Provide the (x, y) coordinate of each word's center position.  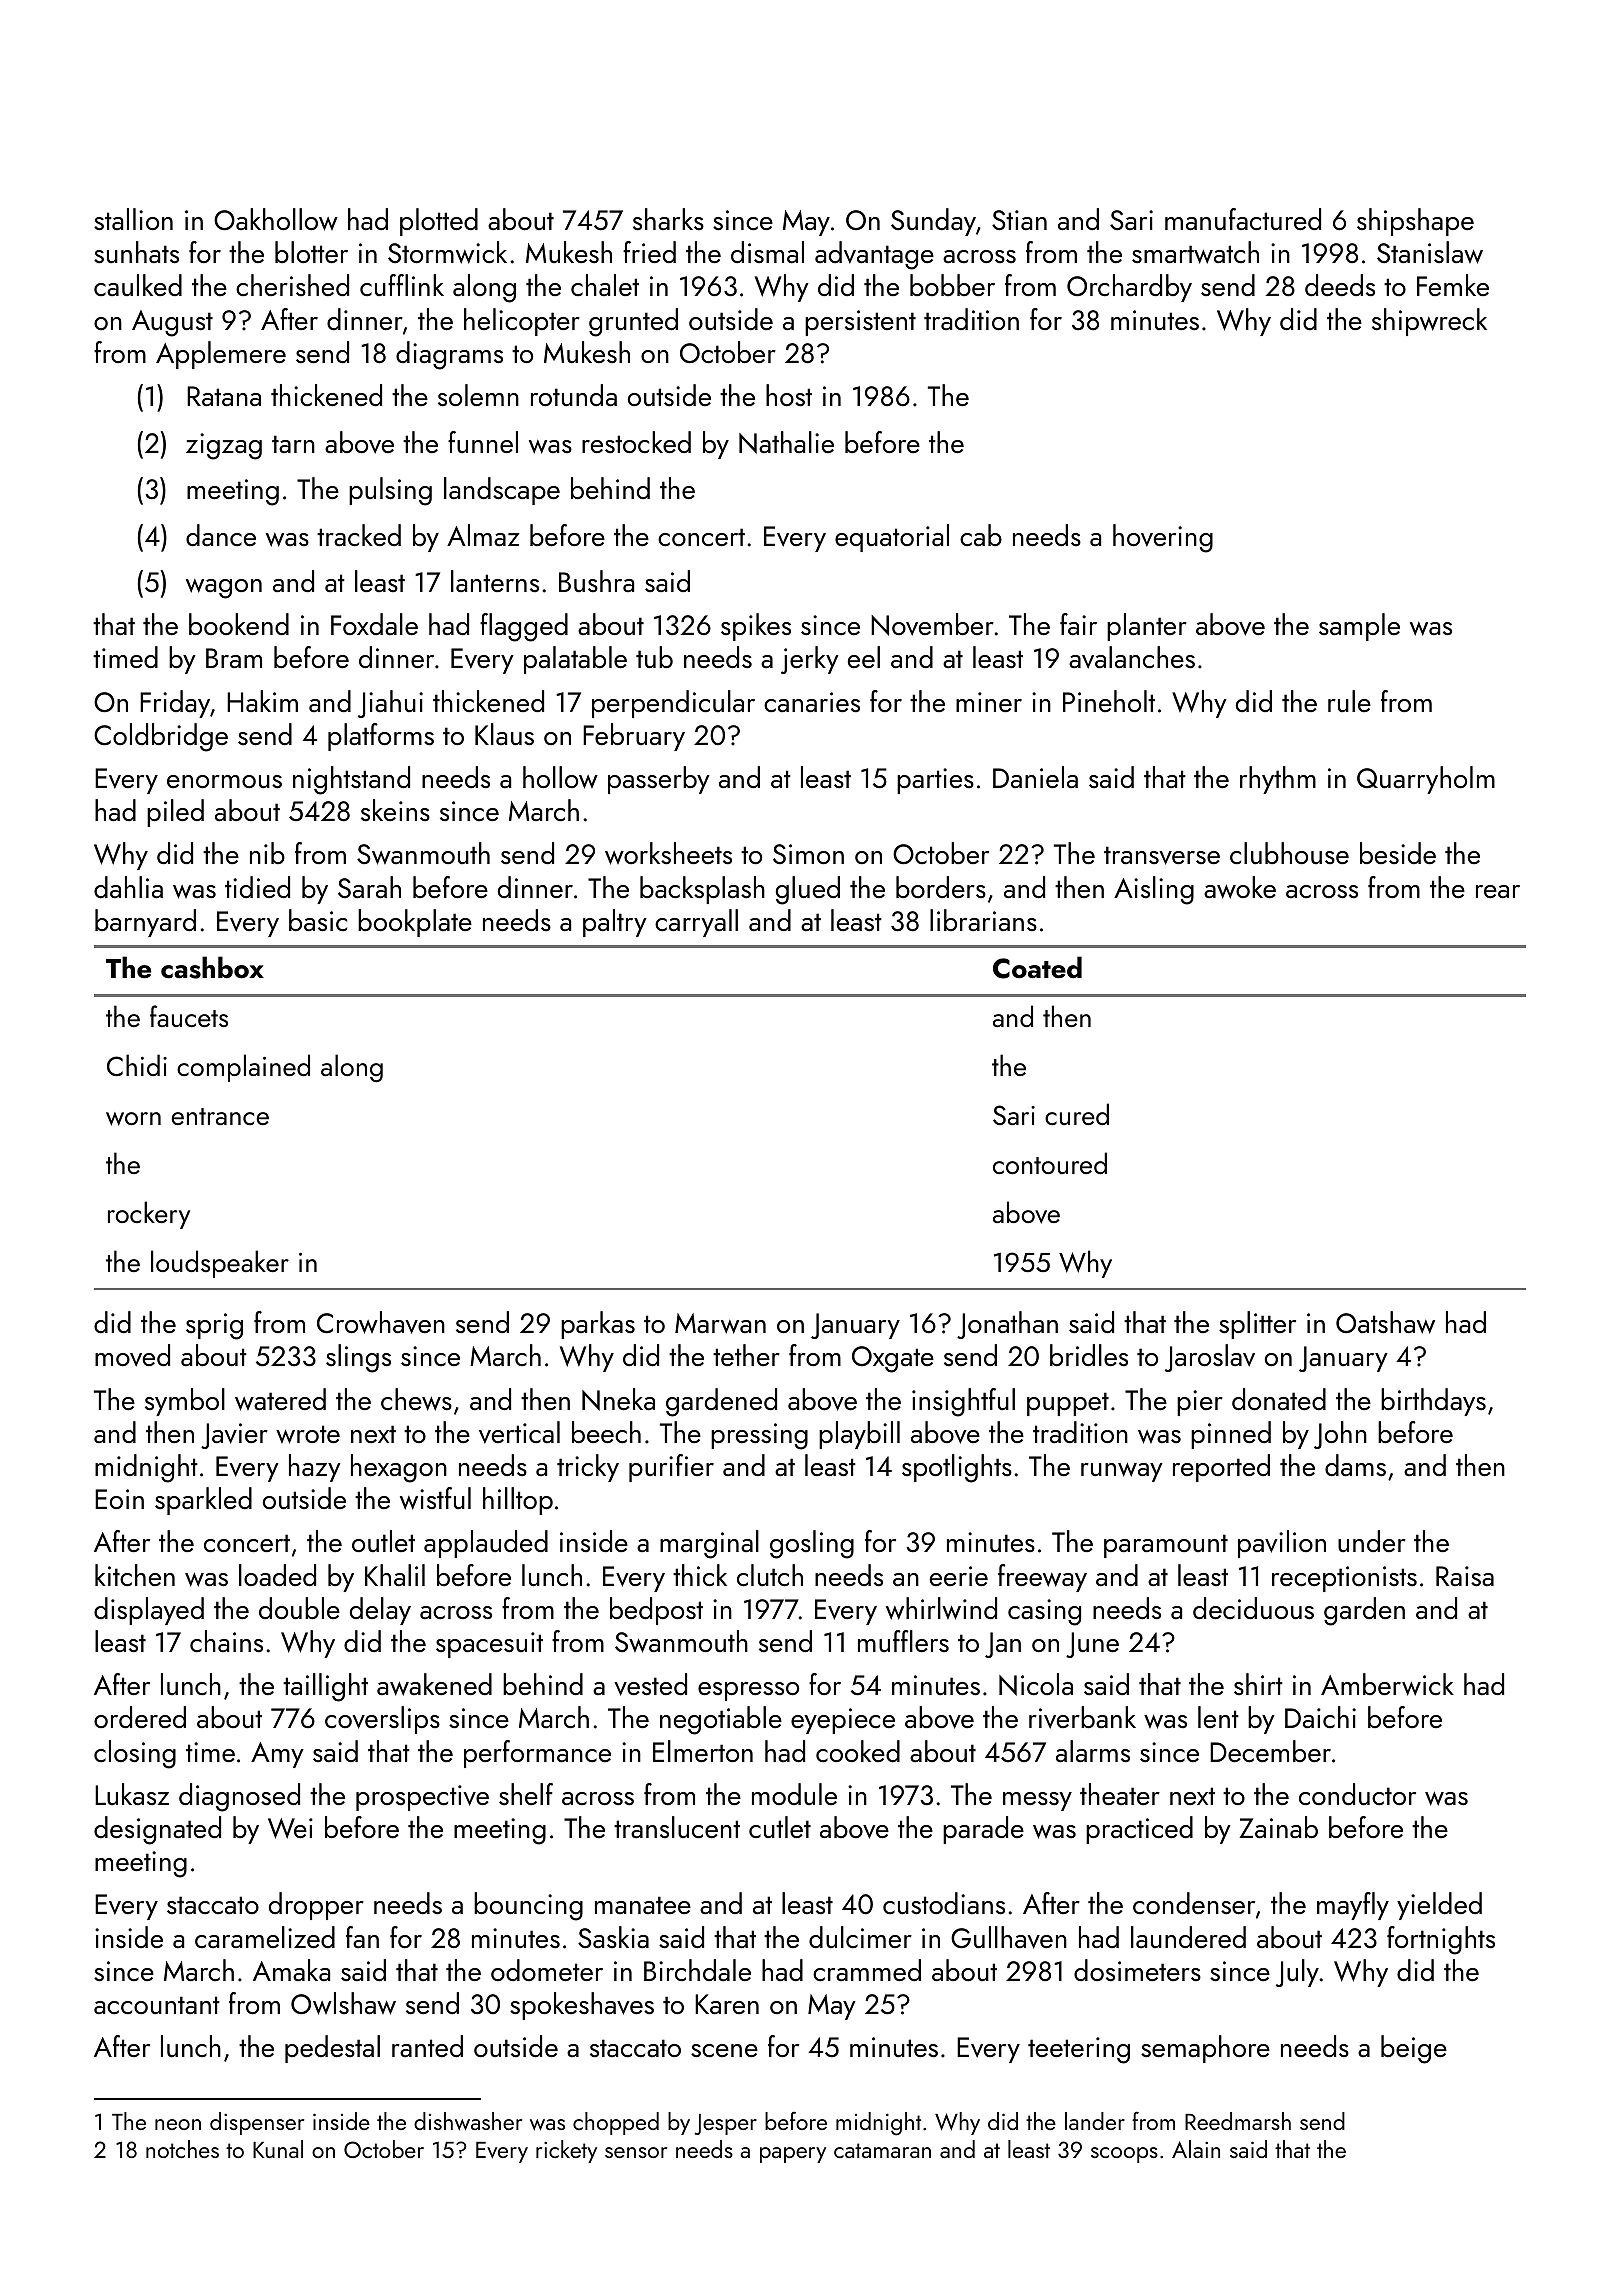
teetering (1079, 2050)
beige (1414, 2049)
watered (280, 1399)
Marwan (720, 1323)
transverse (1162, 855)
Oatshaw (1385, 1322)
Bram (234, 658)
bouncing (528, 1906)
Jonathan (1007, 1325)
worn (133, 1119)
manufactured (1243, 219)
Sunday (933, 222)
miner (989, 702)
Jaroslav (1210, 1358)
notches (182, 2149)
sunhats (136, 252)
